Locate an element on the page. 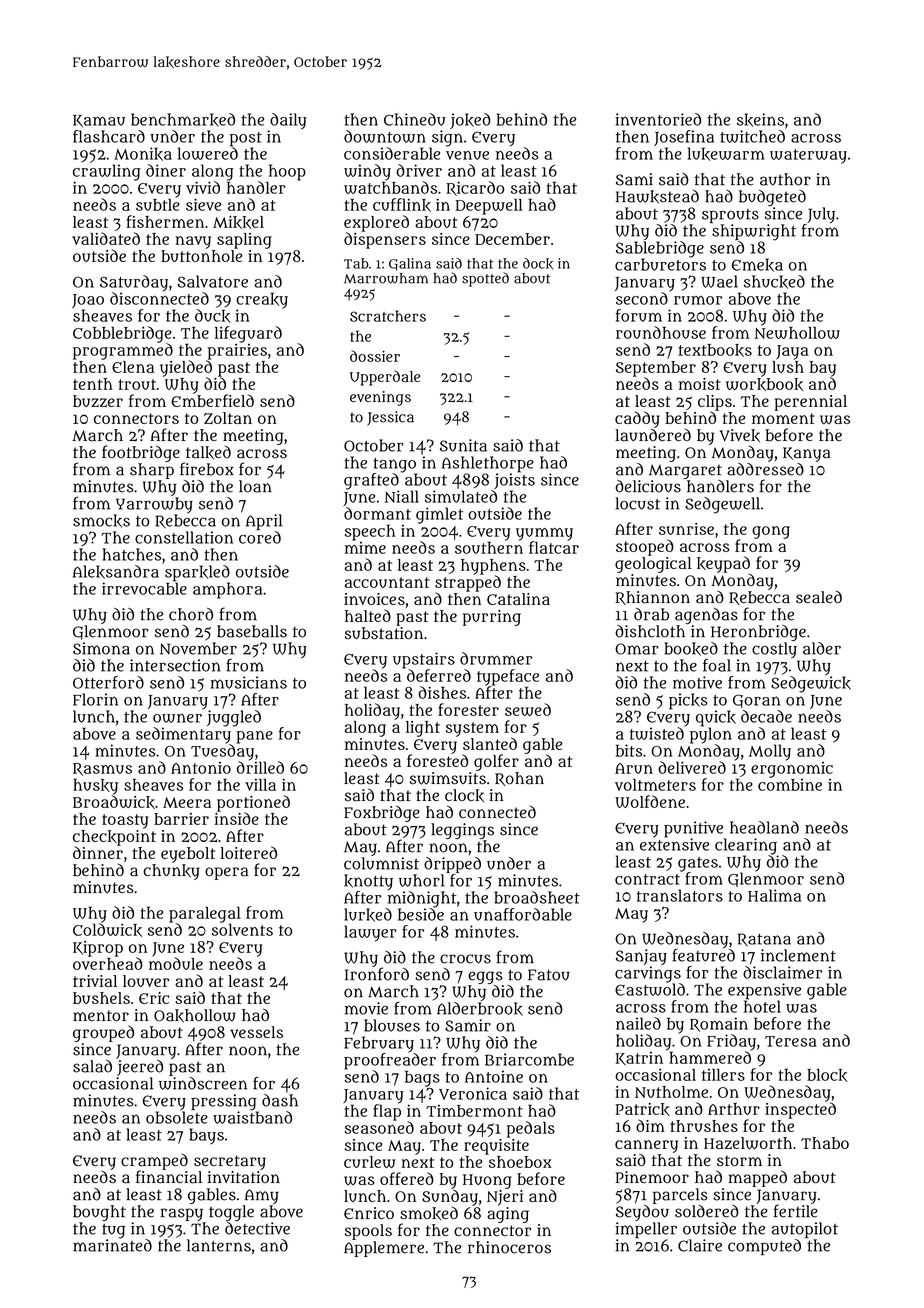 This document has height=1308, width=924. block is located at coordinates (827, 1075).
